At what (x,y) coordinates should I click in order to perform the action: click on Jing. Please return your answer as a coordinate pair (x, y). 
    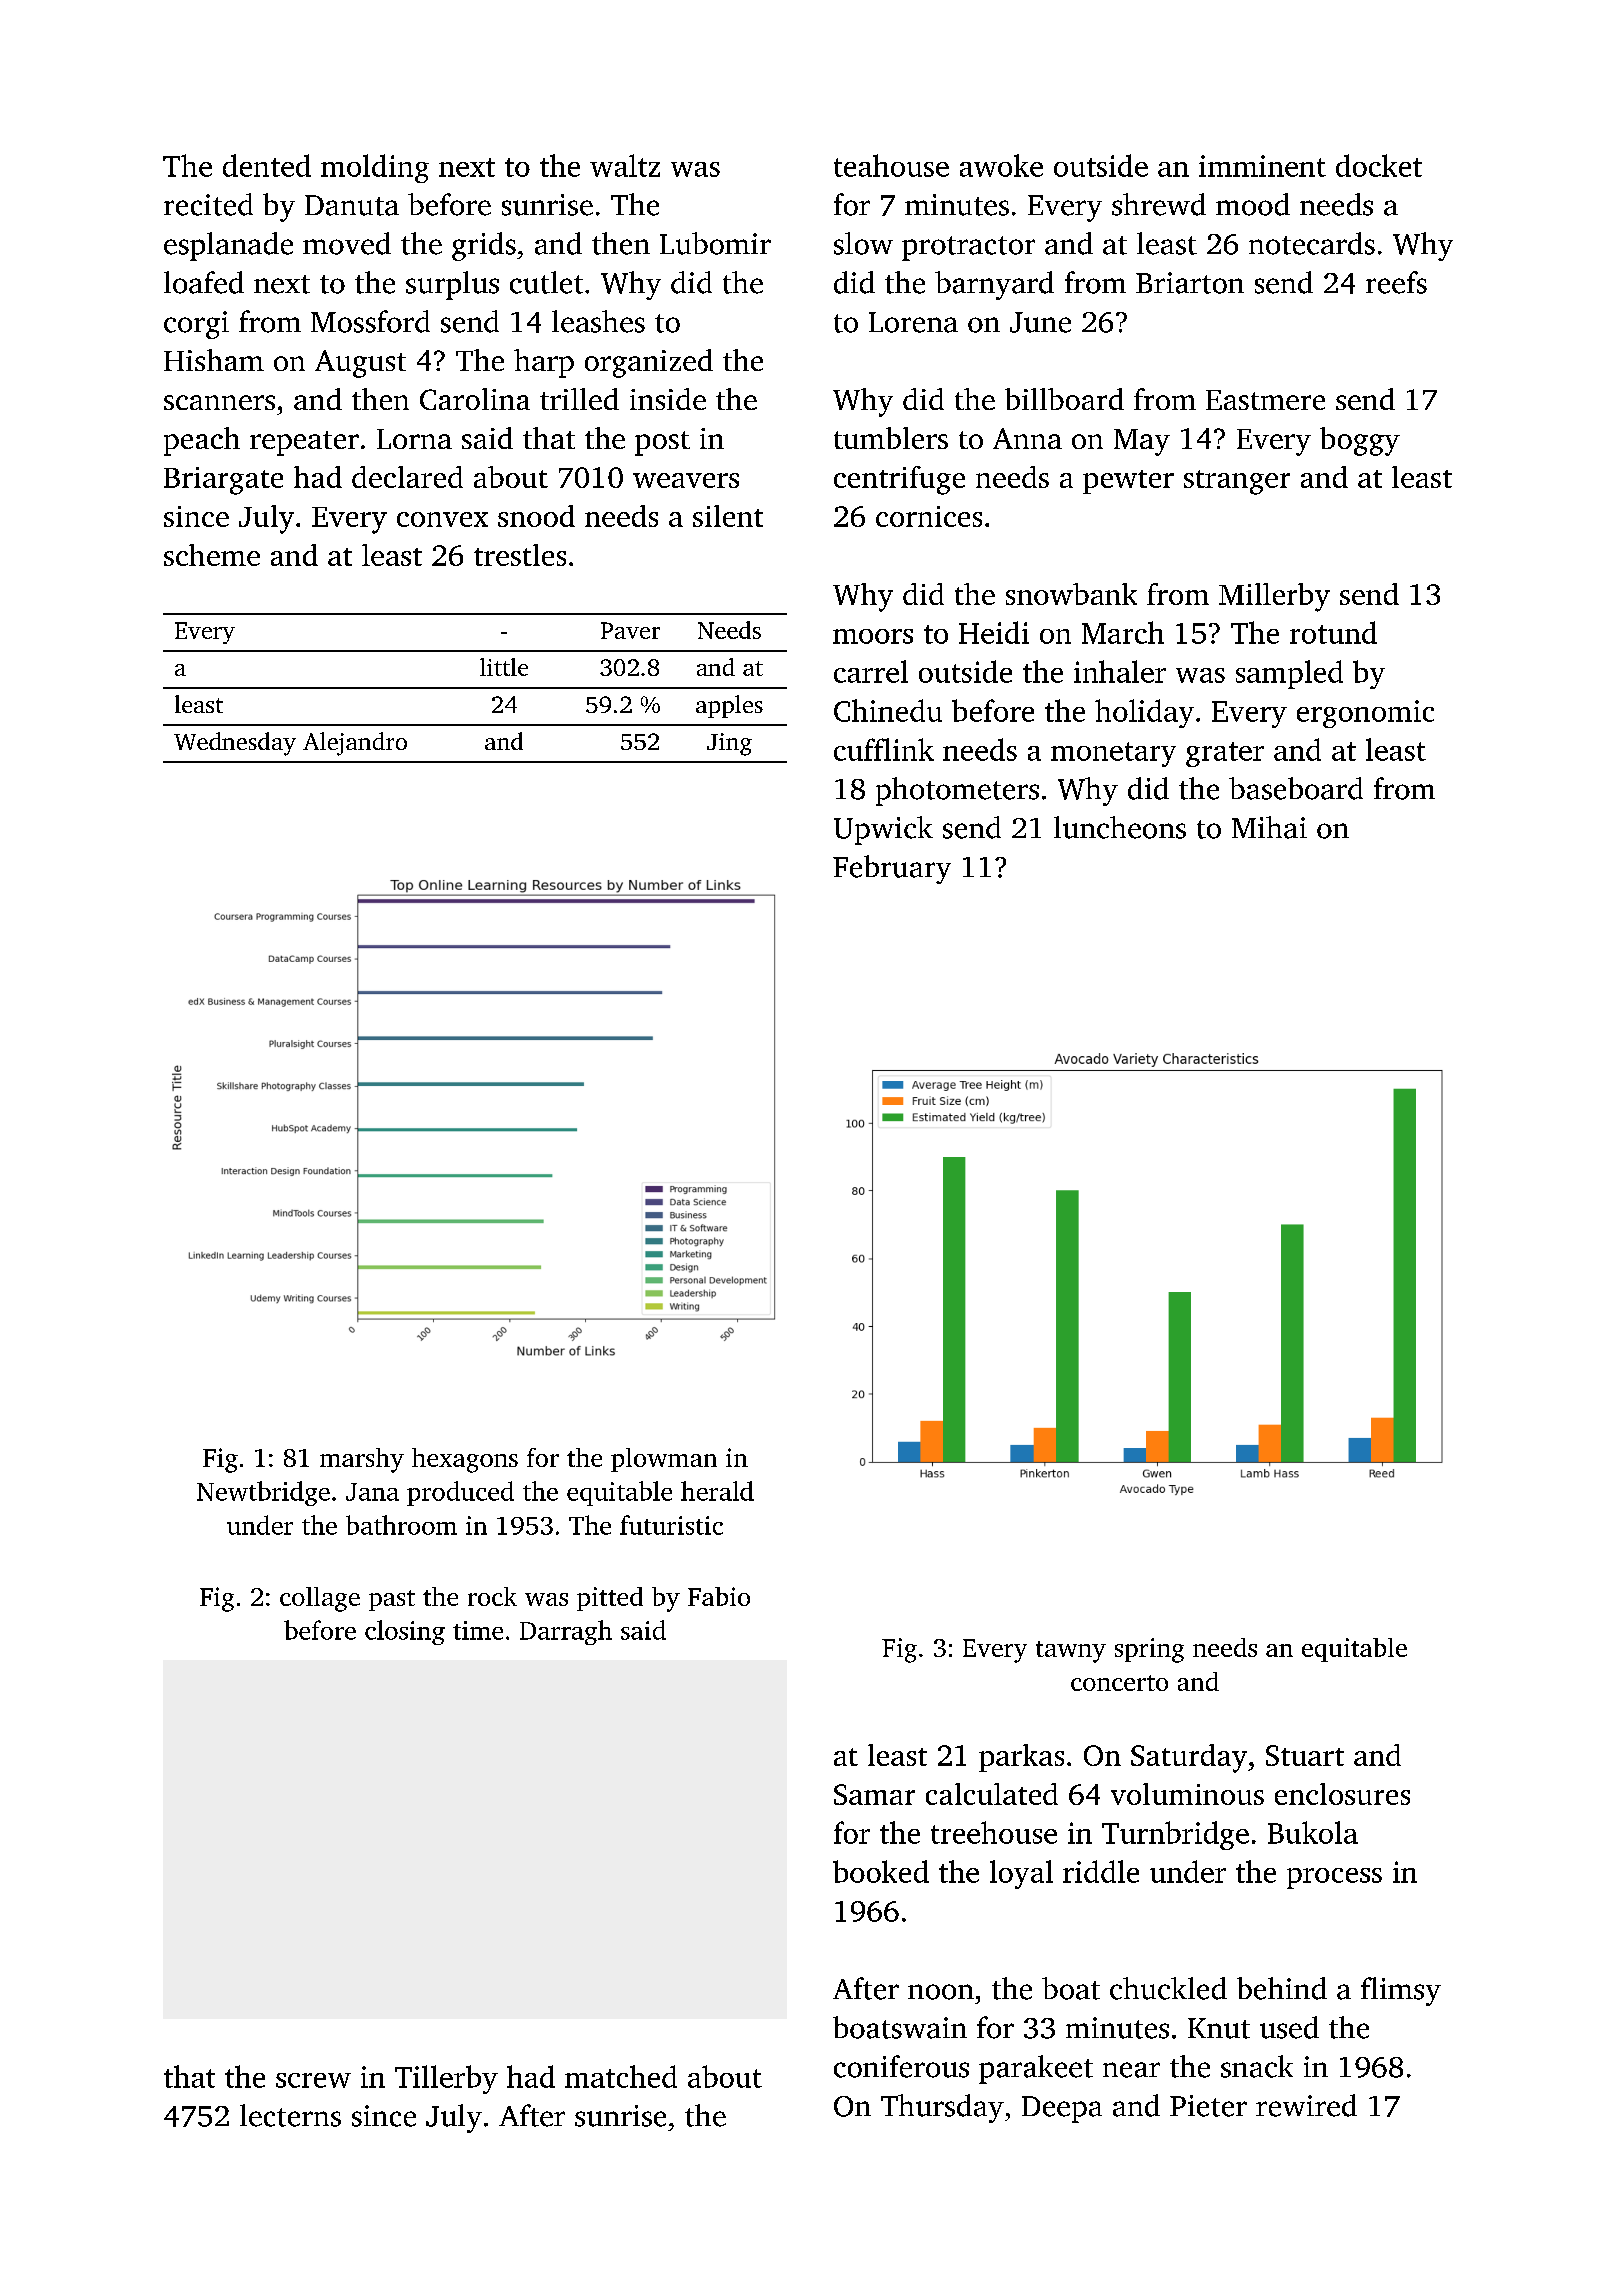
    Looking at the image, I should click on (729, 744).
